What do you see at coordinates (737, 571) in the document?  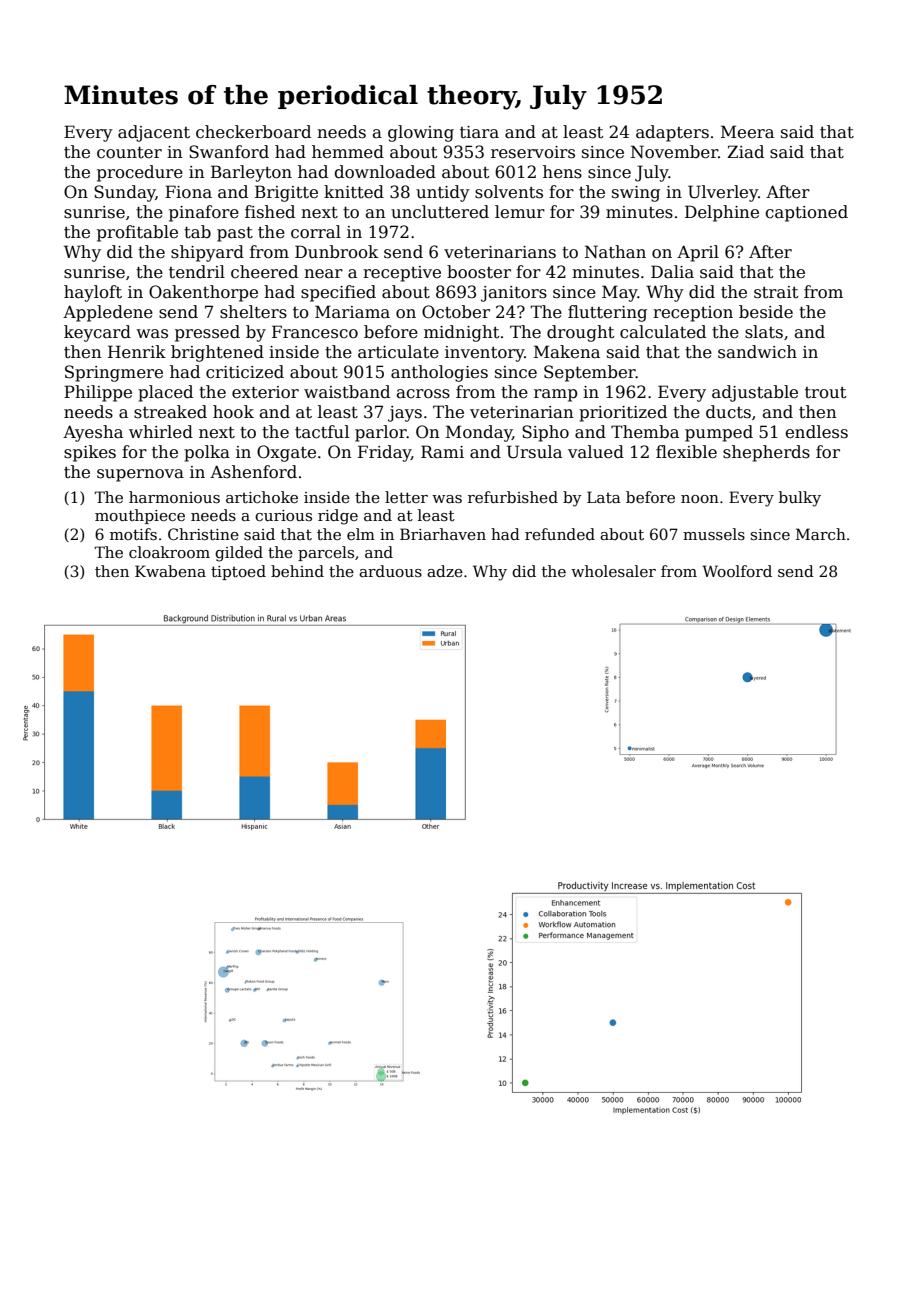 I see `Woolford` at bounding box center [737, 571].
